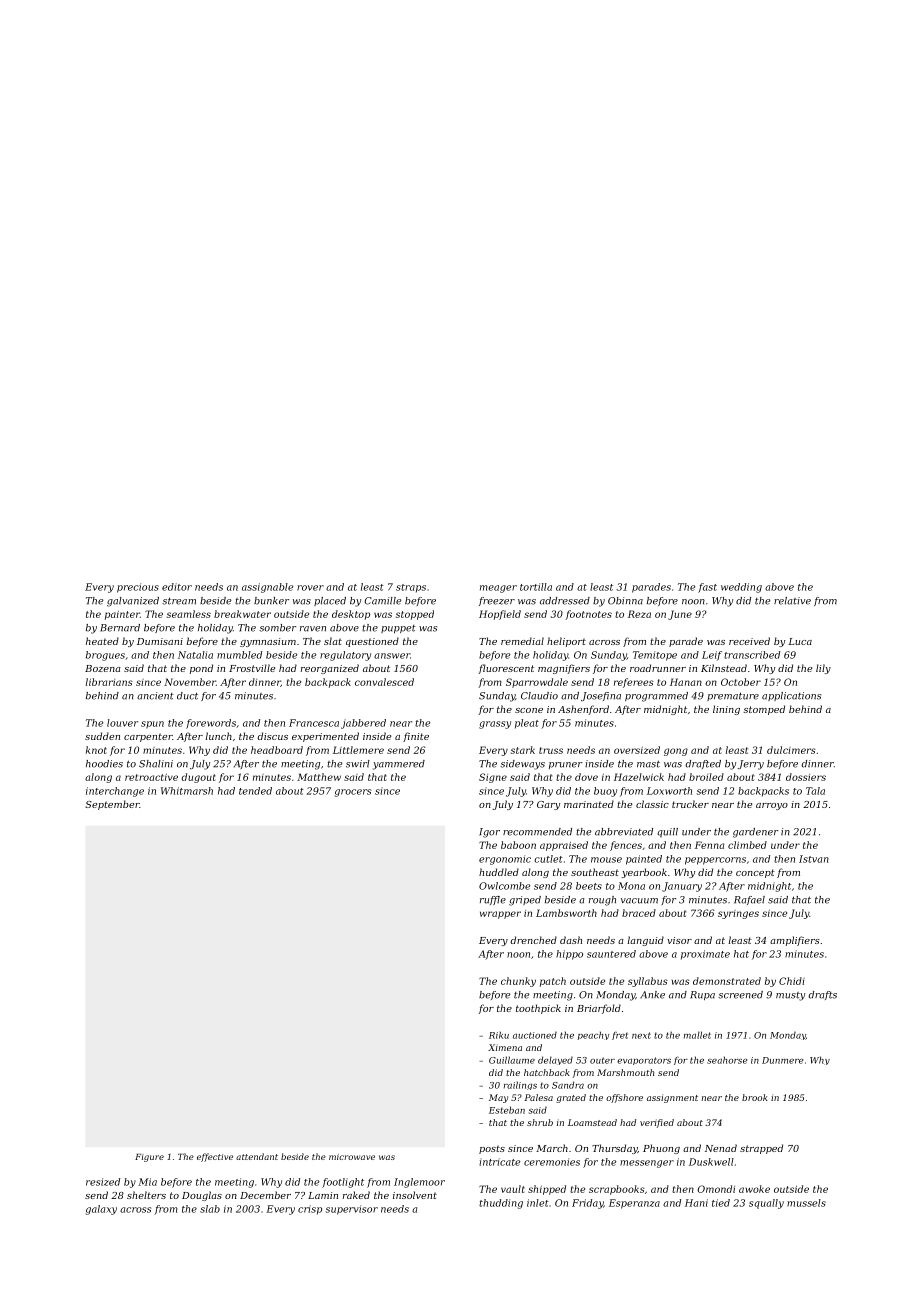  Describe the element at coordinates (772, 806) in the image. I see `arroyo` at that location.
